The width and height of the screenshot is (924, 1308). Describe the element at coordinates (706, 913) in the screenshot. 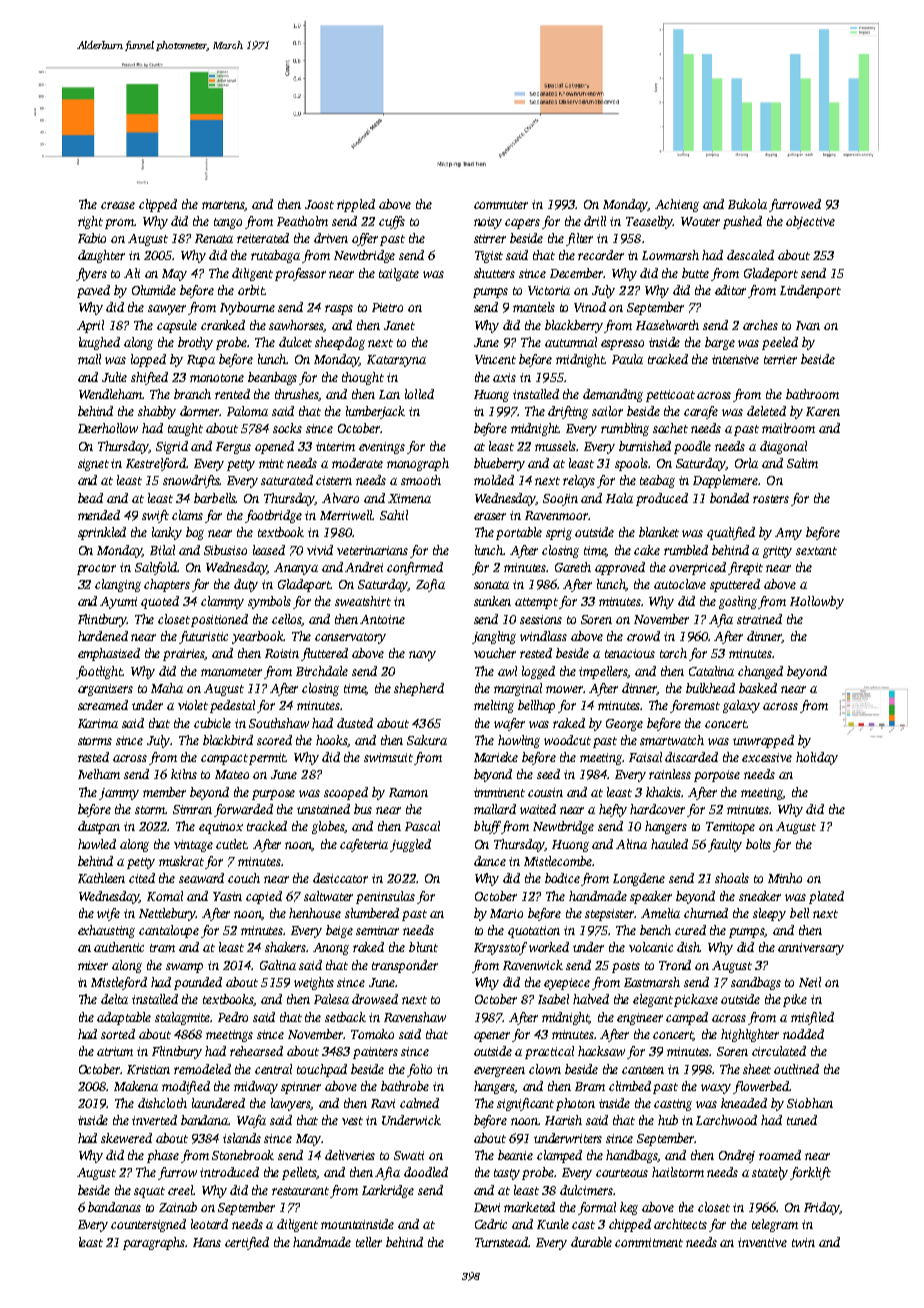

I see `churned` at that location.
